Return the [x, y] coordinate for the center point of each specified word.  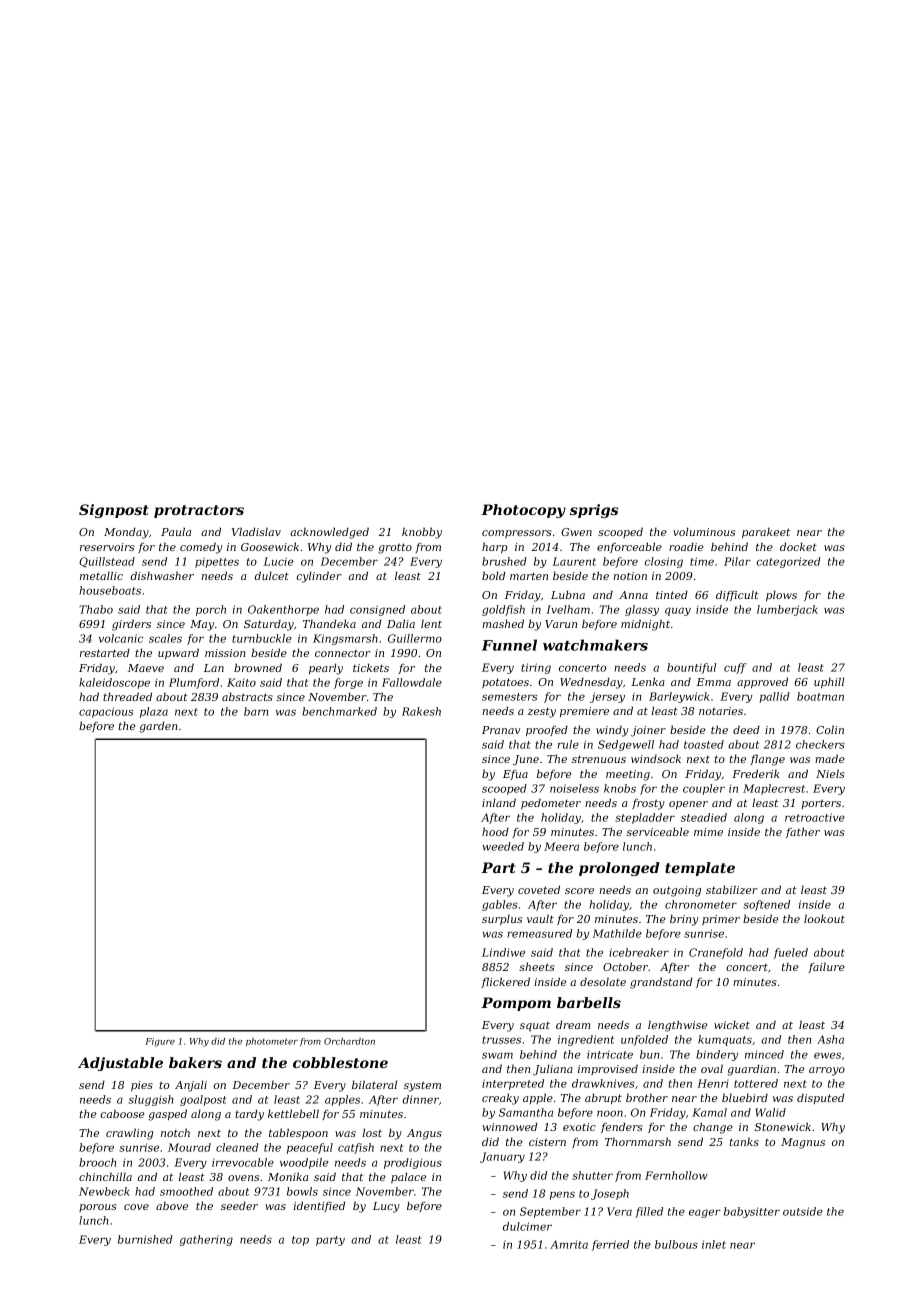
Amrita [569, 1244]
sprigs [594, 511]
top [300, 1241]
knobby [422, 533]
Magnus [803, 1143]
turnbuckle [262, 638]
